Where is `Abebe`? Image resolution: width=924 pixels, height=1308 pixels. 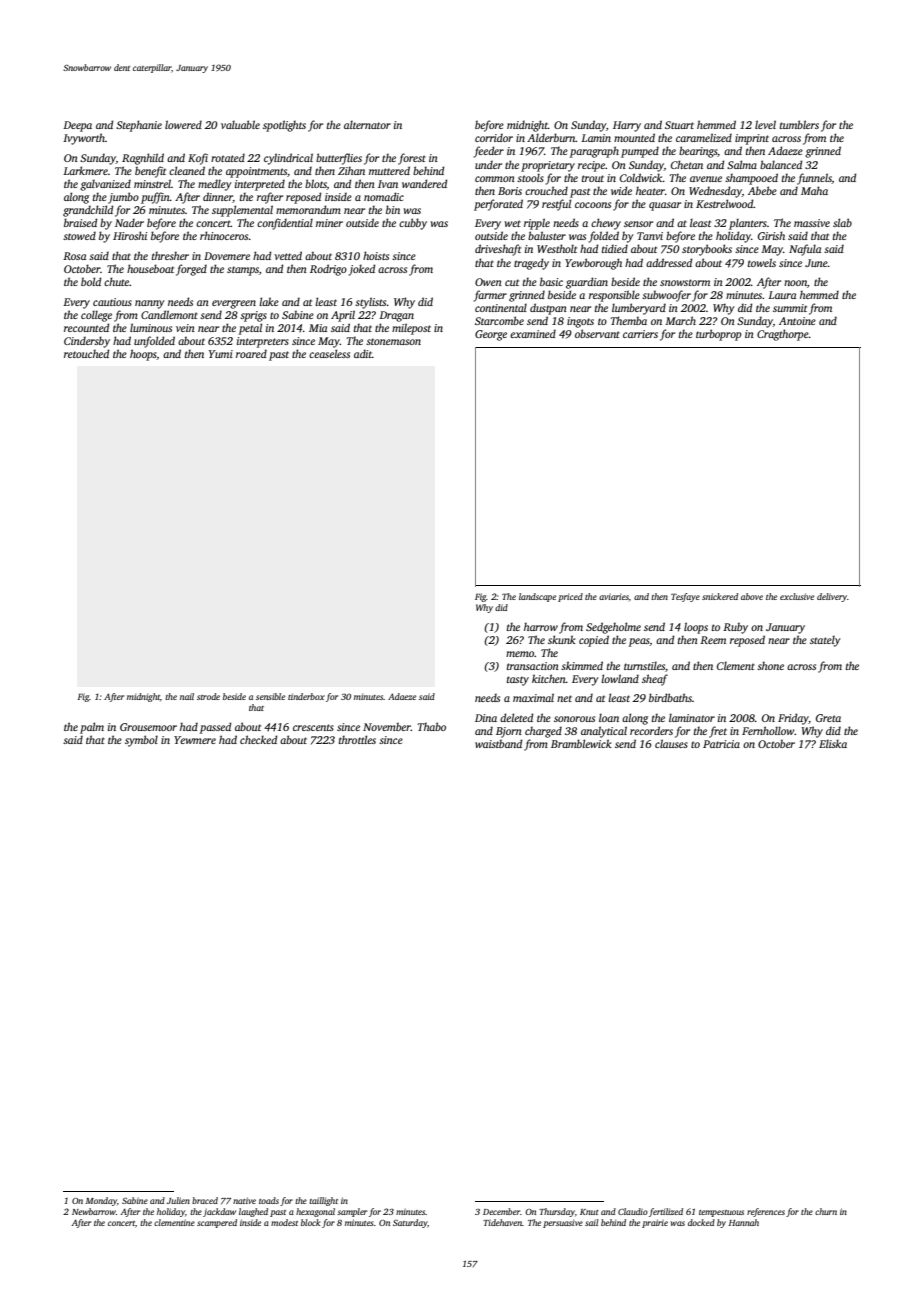 Abebe is located at coordinates (762, 190).
